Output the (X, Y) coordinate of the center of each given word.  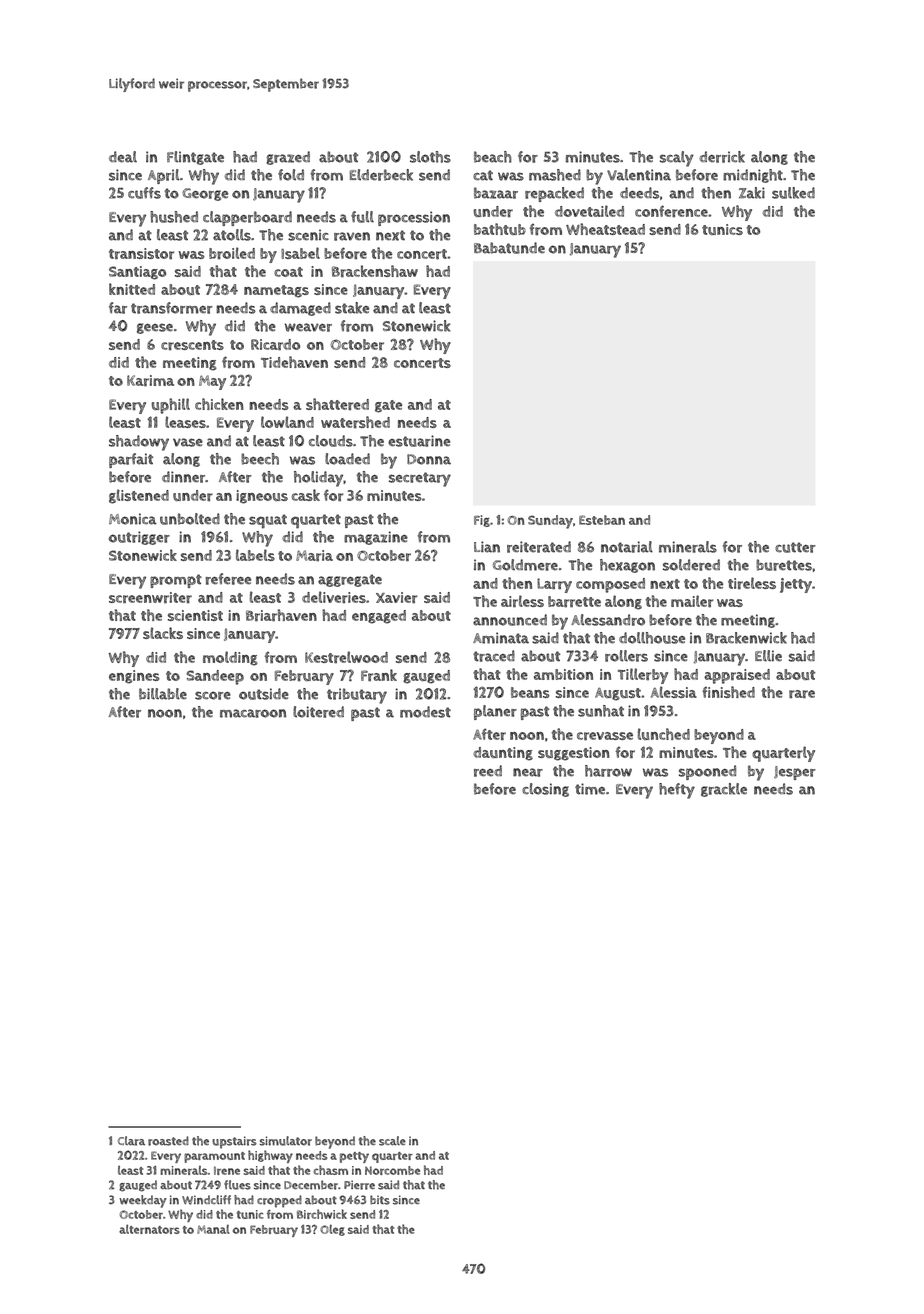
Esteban (602, 520)
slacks (163, 633)
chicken (219, 404)
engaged (379, 617)
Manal (213, 1229)
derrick (722, 157)
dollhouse (652, 638)
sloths (430, 157)
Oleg (332, 1230)
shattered (337, 404)
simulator (285, 1141)
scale (392, 1141)
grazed (288, 158)
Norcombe (392, 1170)
